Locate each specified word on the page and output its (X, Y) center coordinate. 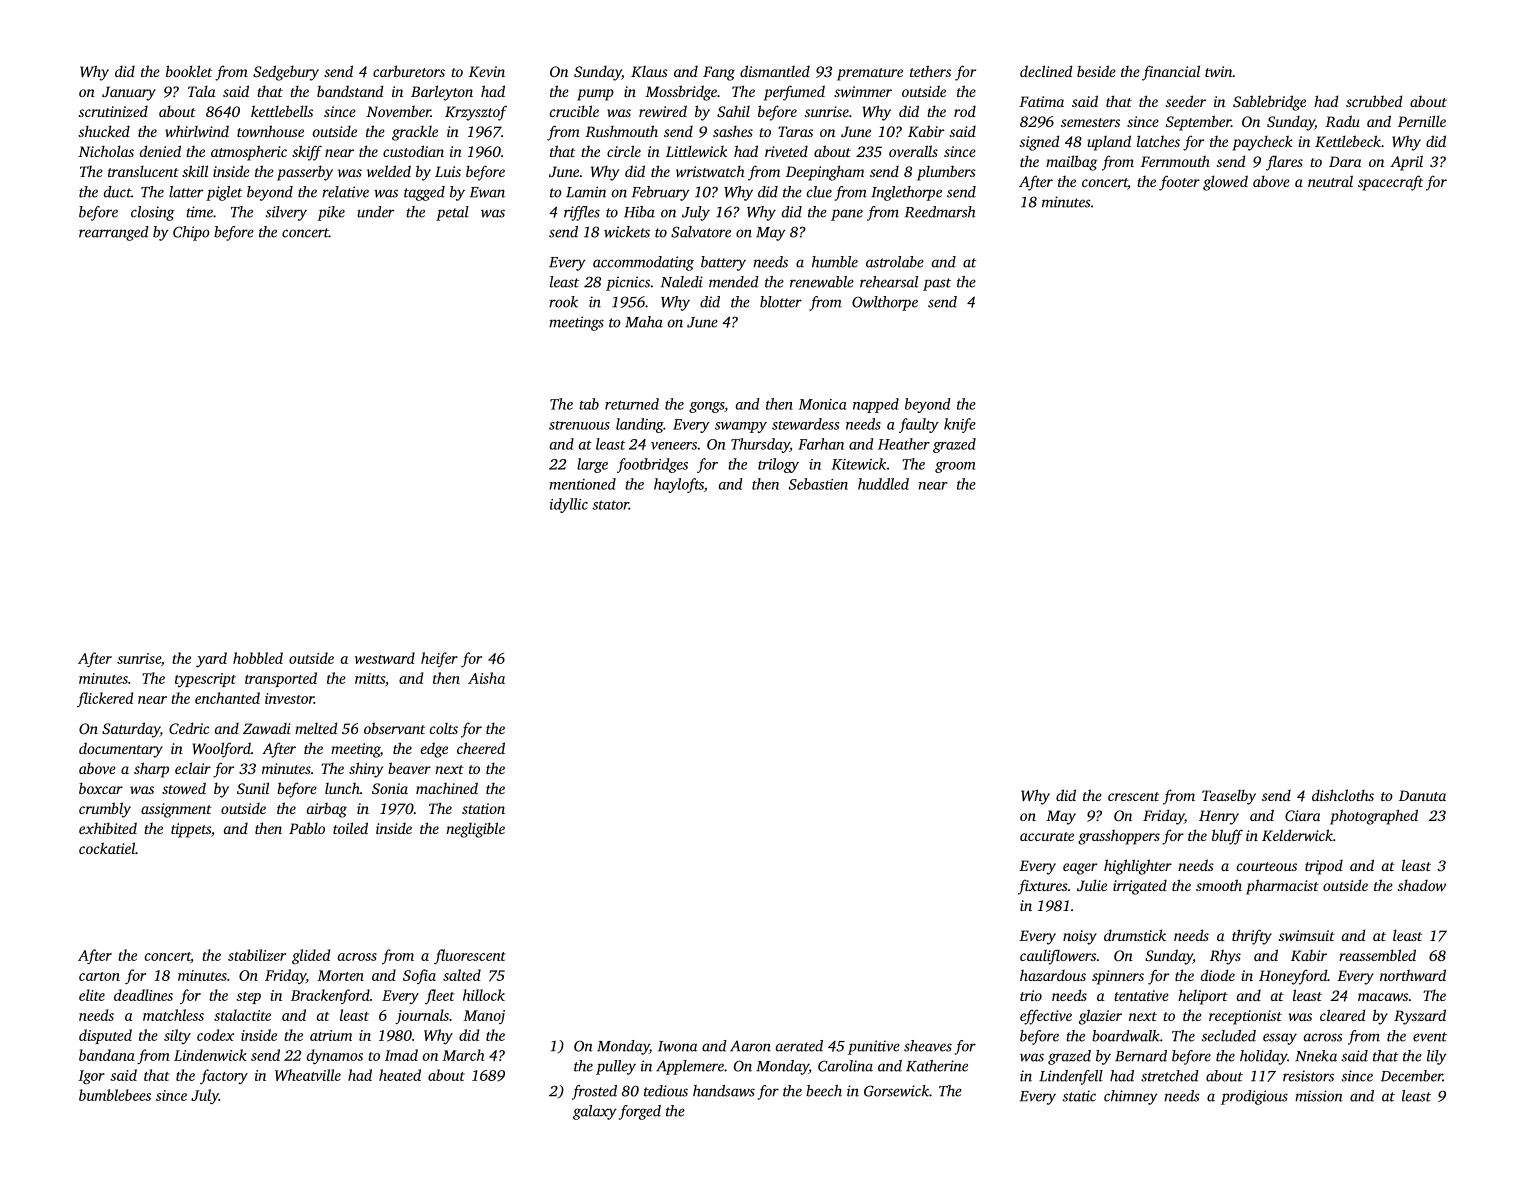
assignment (176, 810)
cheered (481, 748)
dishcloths (1343, 795)
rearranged (114, 233)
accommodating (643, 263)
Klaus (649, 71)
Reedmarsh (940, 212)
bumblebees (115, 1095)
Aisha (486, 678)
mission (1319, 1096)
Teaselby (1229, 797)
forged (640, 1112)
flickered (105, 699)
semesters (1090, 122)
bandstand (350, 91)
